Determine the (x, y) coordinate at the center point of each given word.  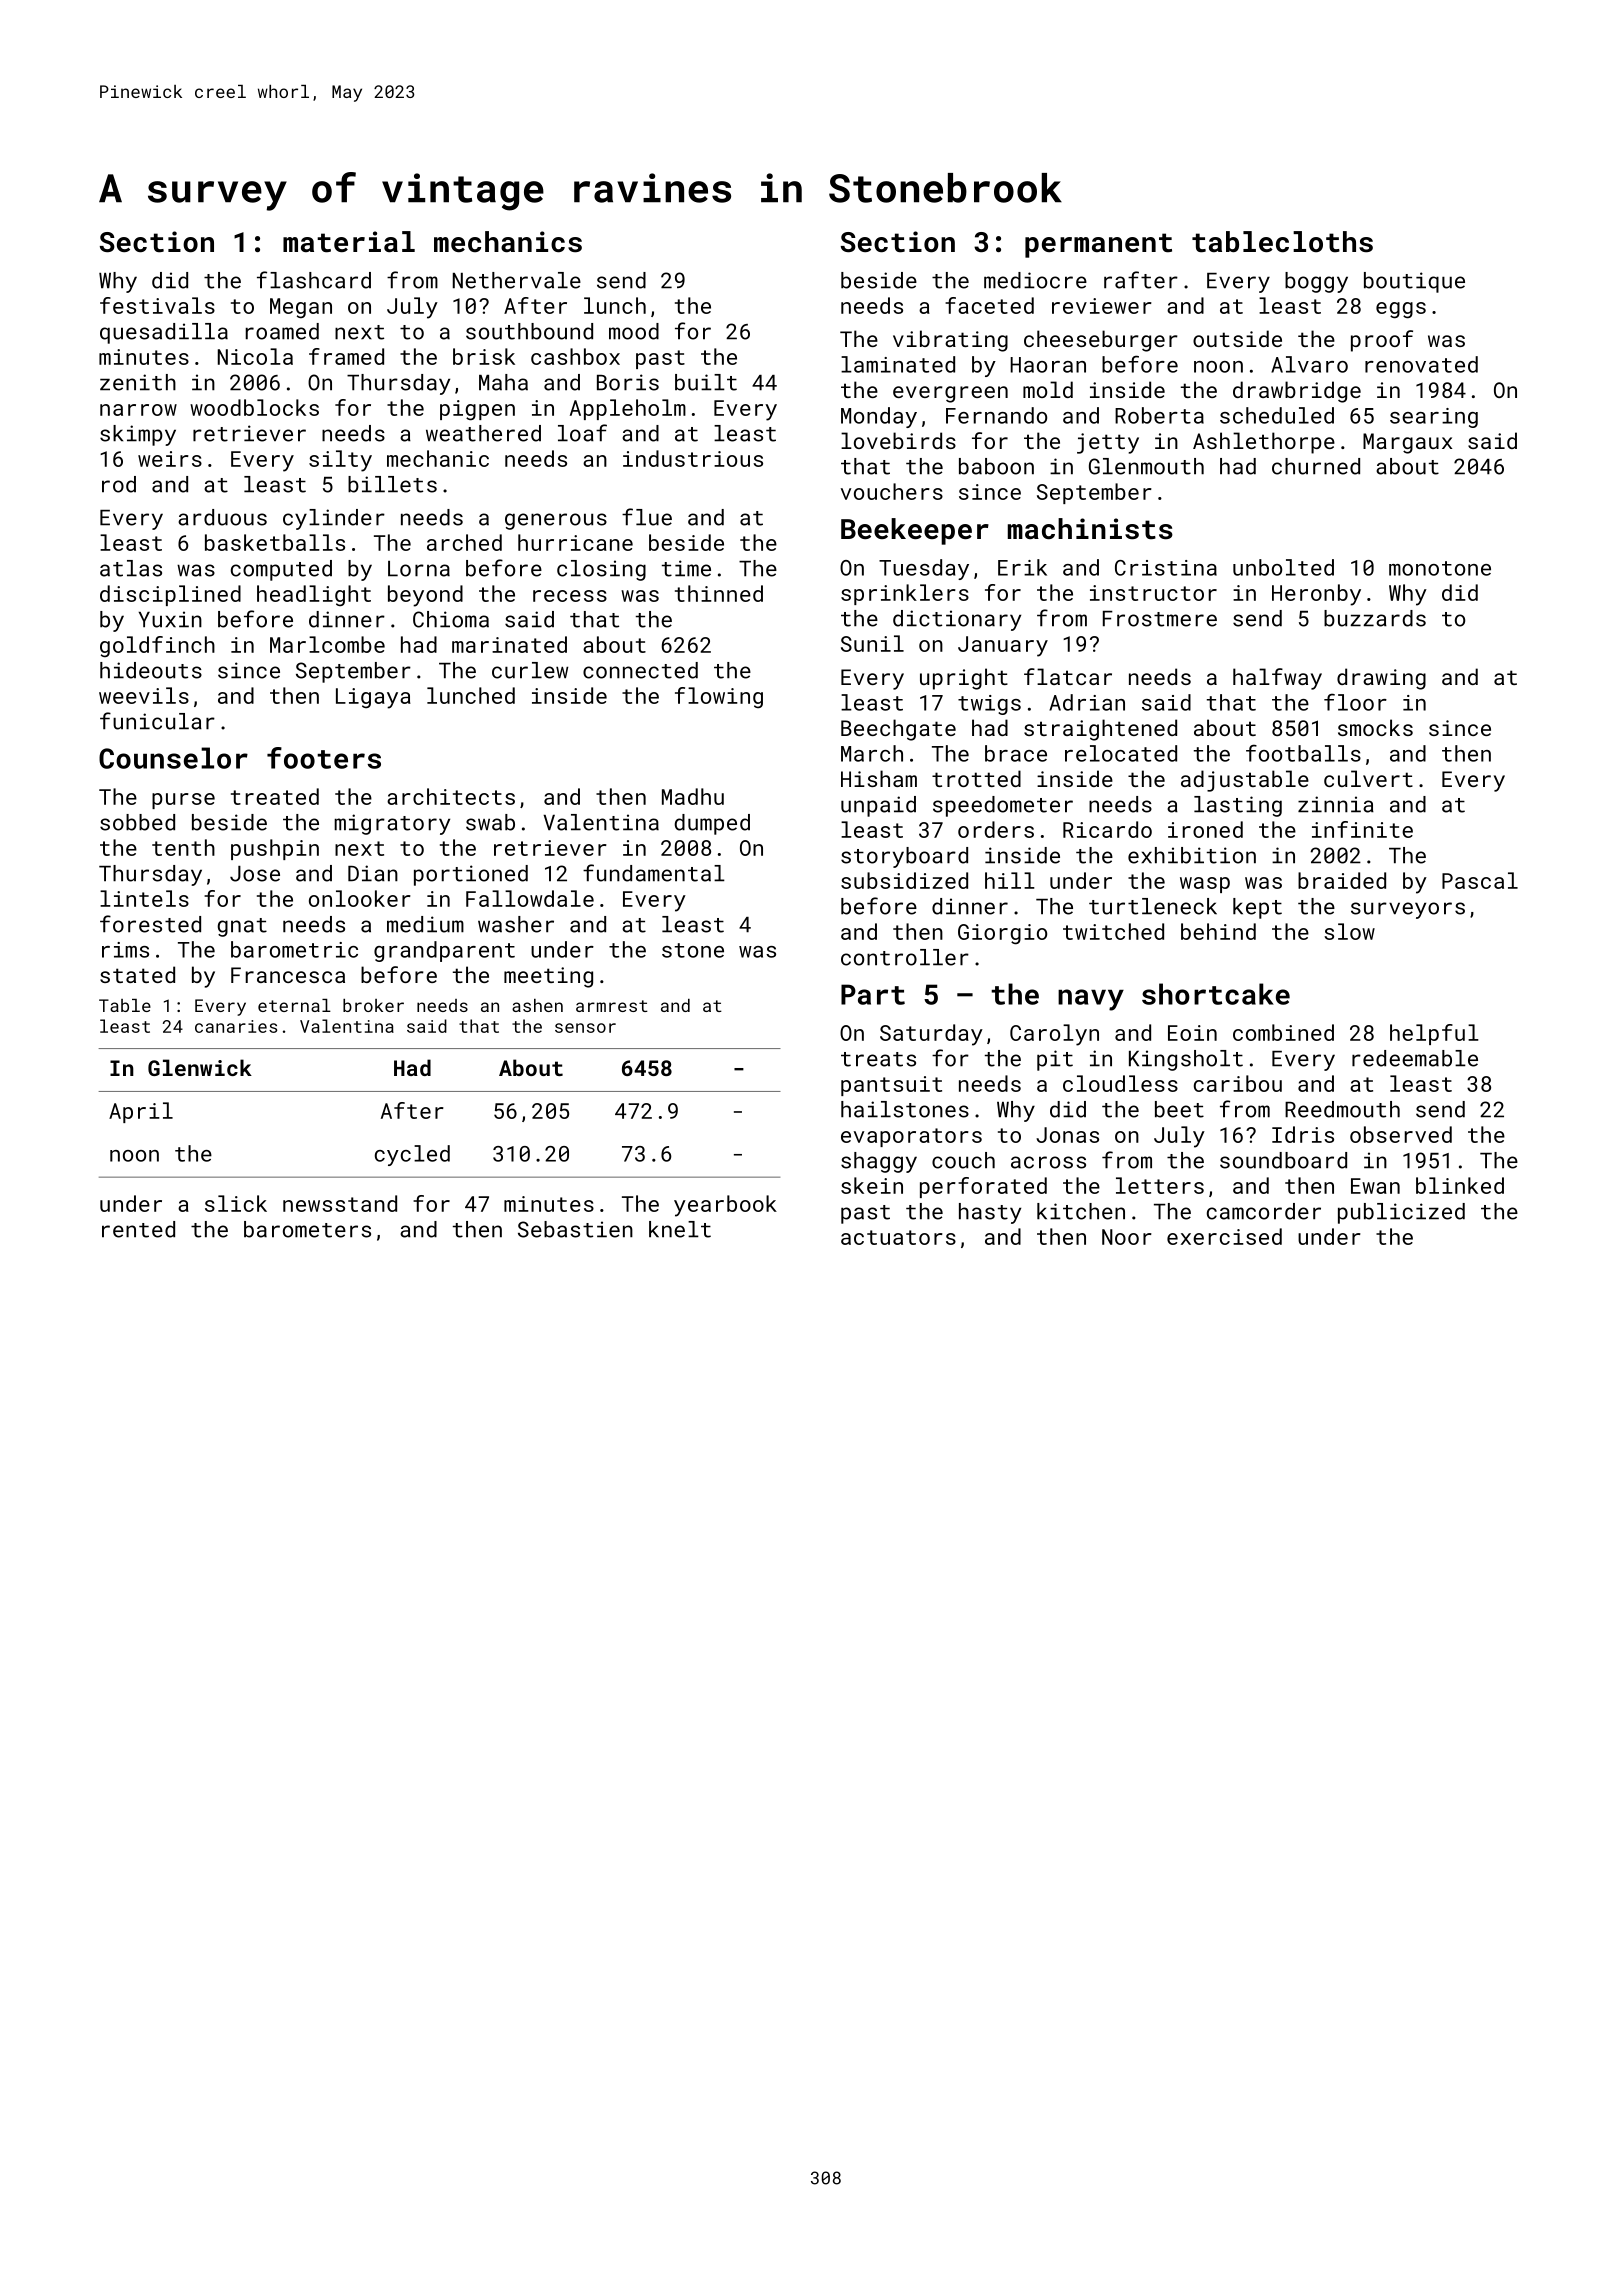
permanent (1098, 245)
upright (964, 679)
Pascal (1480, 880)
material (349, 242)
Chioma (451, 619)
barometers (307, 1229)
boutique (1414, 282)
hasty (990, 1213)
